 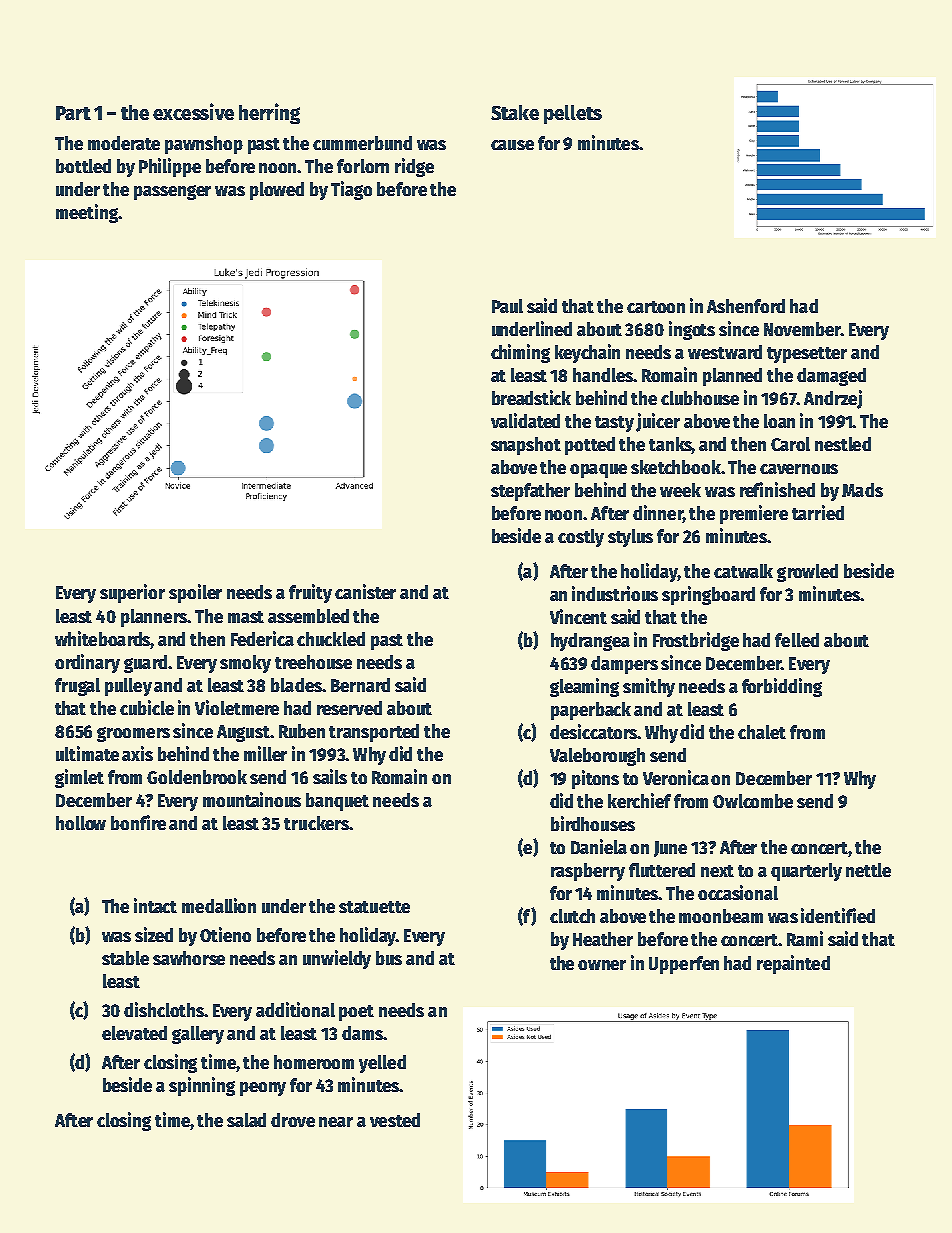 I want to click on cause, so click(x=512, y=145).
